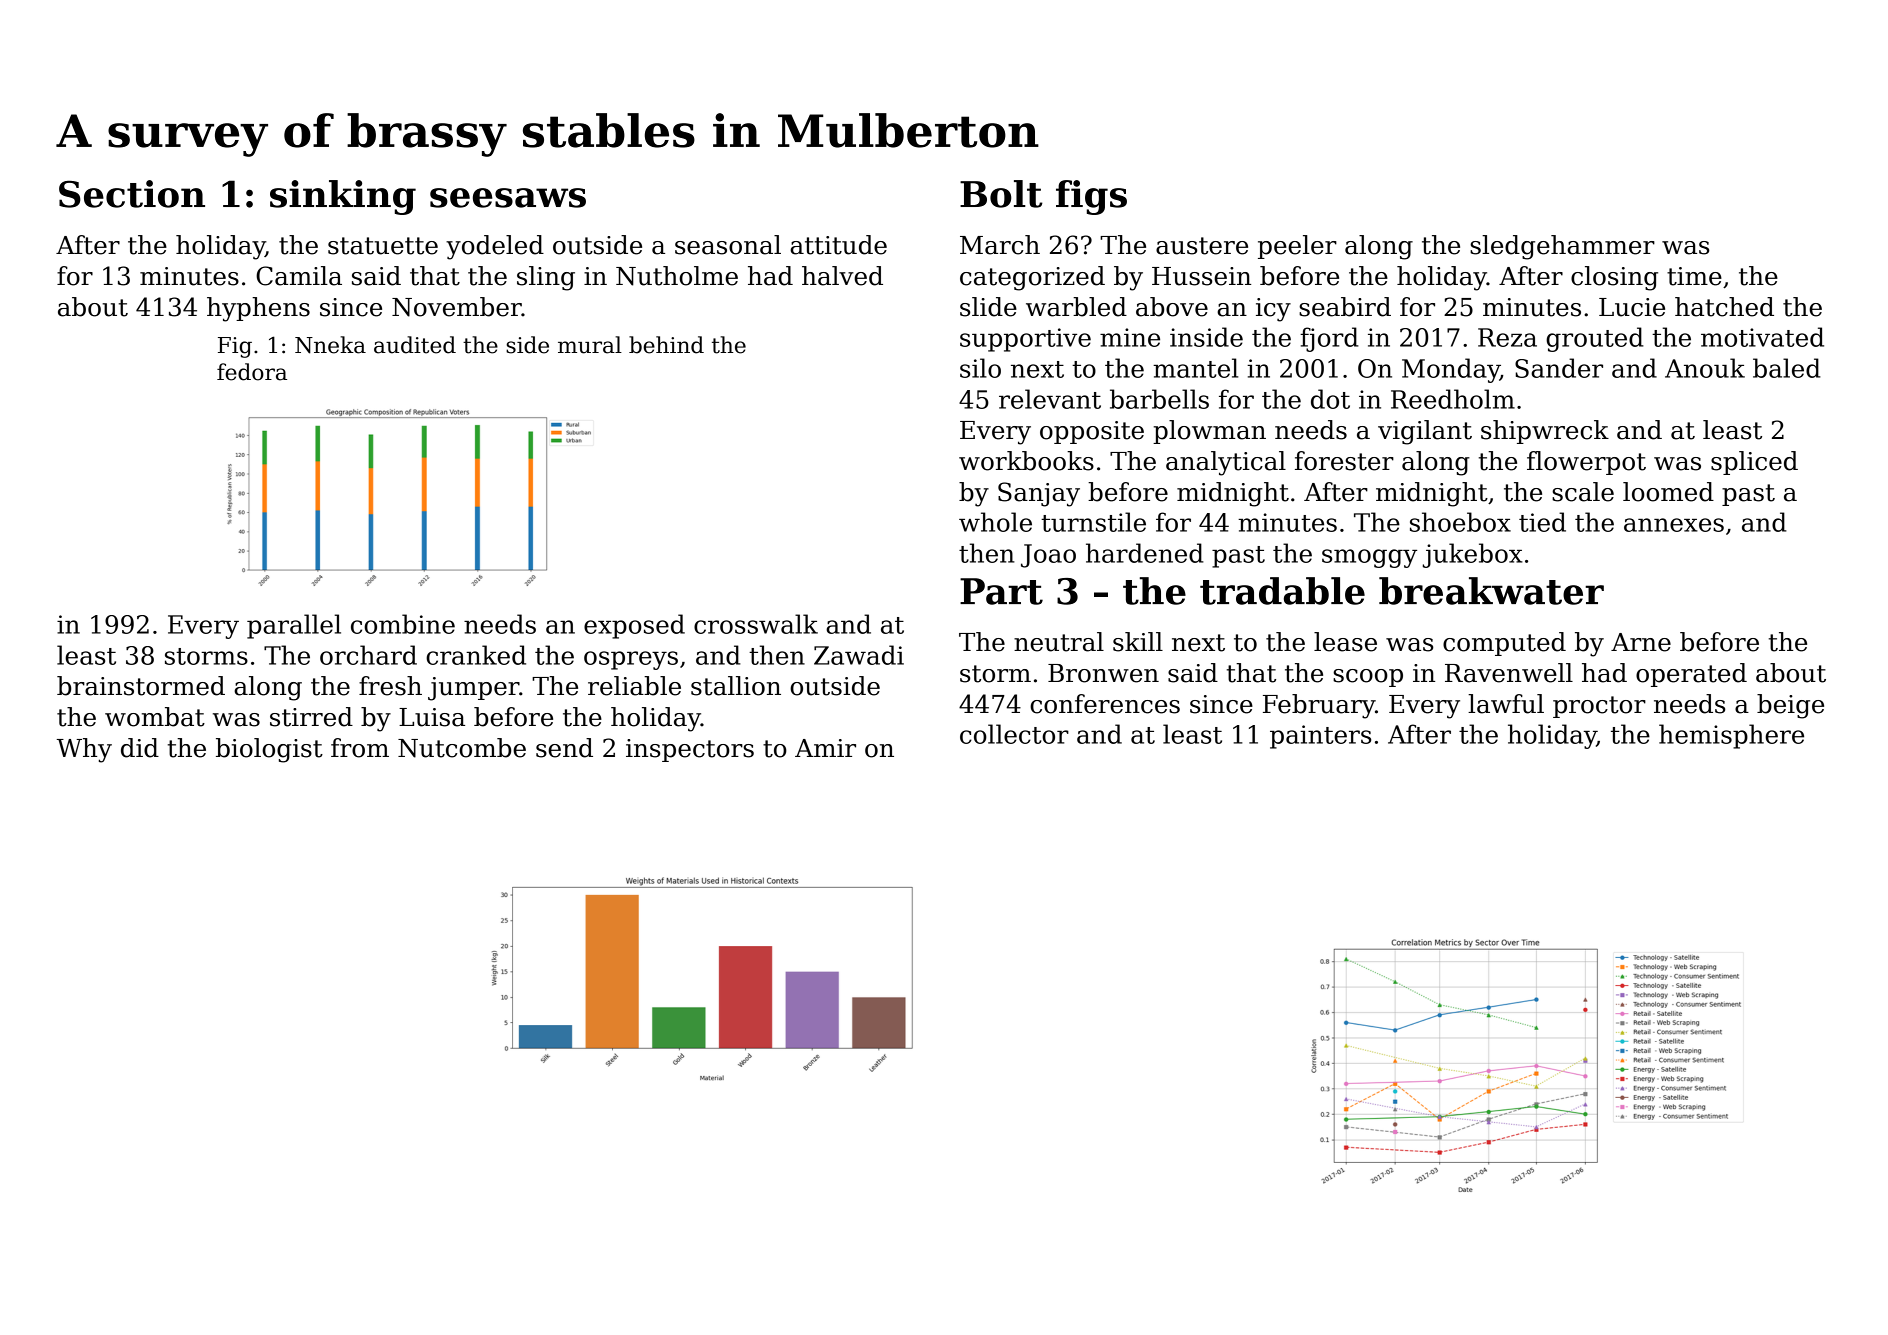  What do you see at coordinates (508, 198) in the screenshot?
I see `seesaws` at bounding box center [508, 198].
